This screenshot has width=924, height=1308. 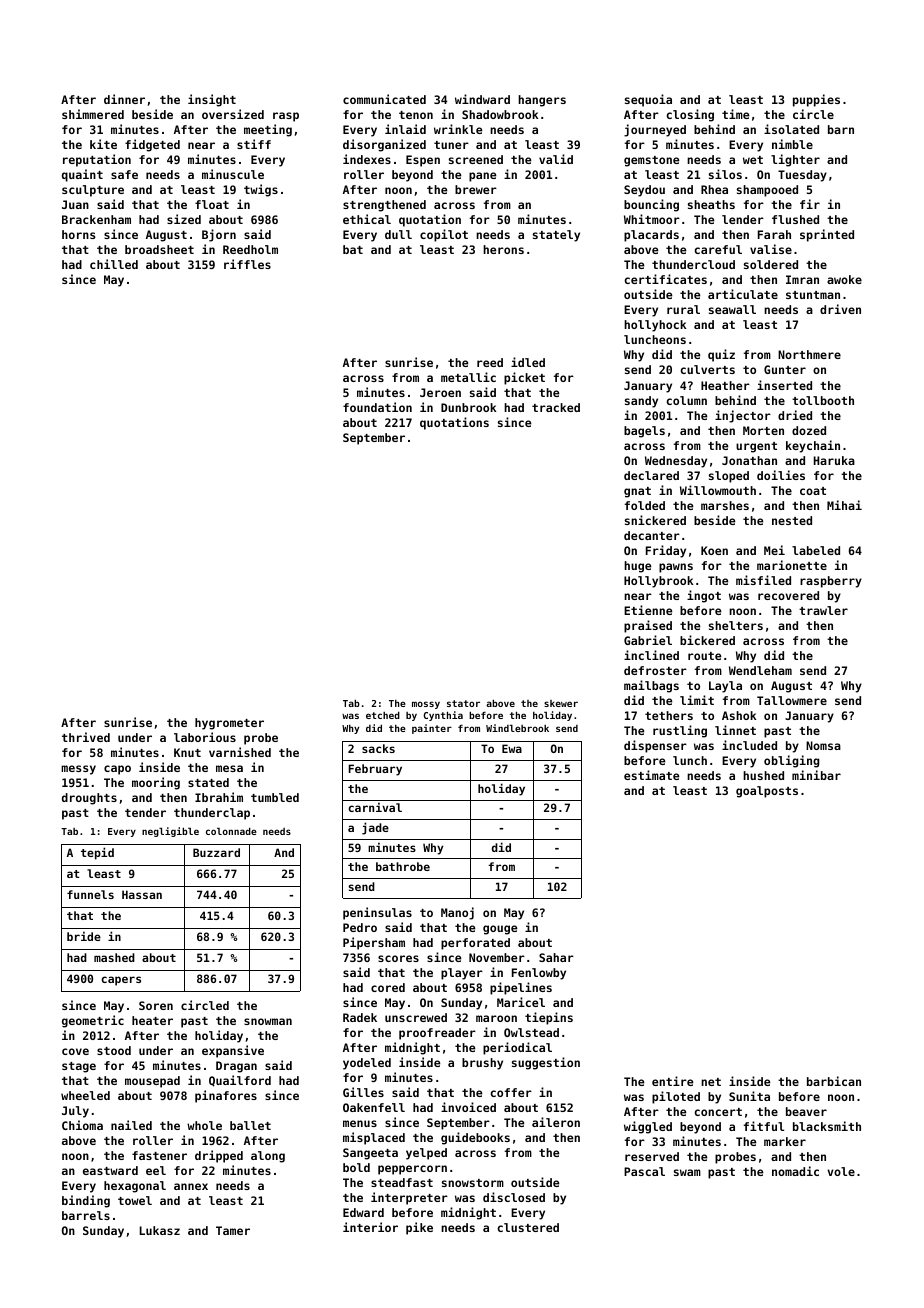 What do you see at coordinates (84, 936) in the screenshot?
I see `bride` at bounding box center [84, 936].
